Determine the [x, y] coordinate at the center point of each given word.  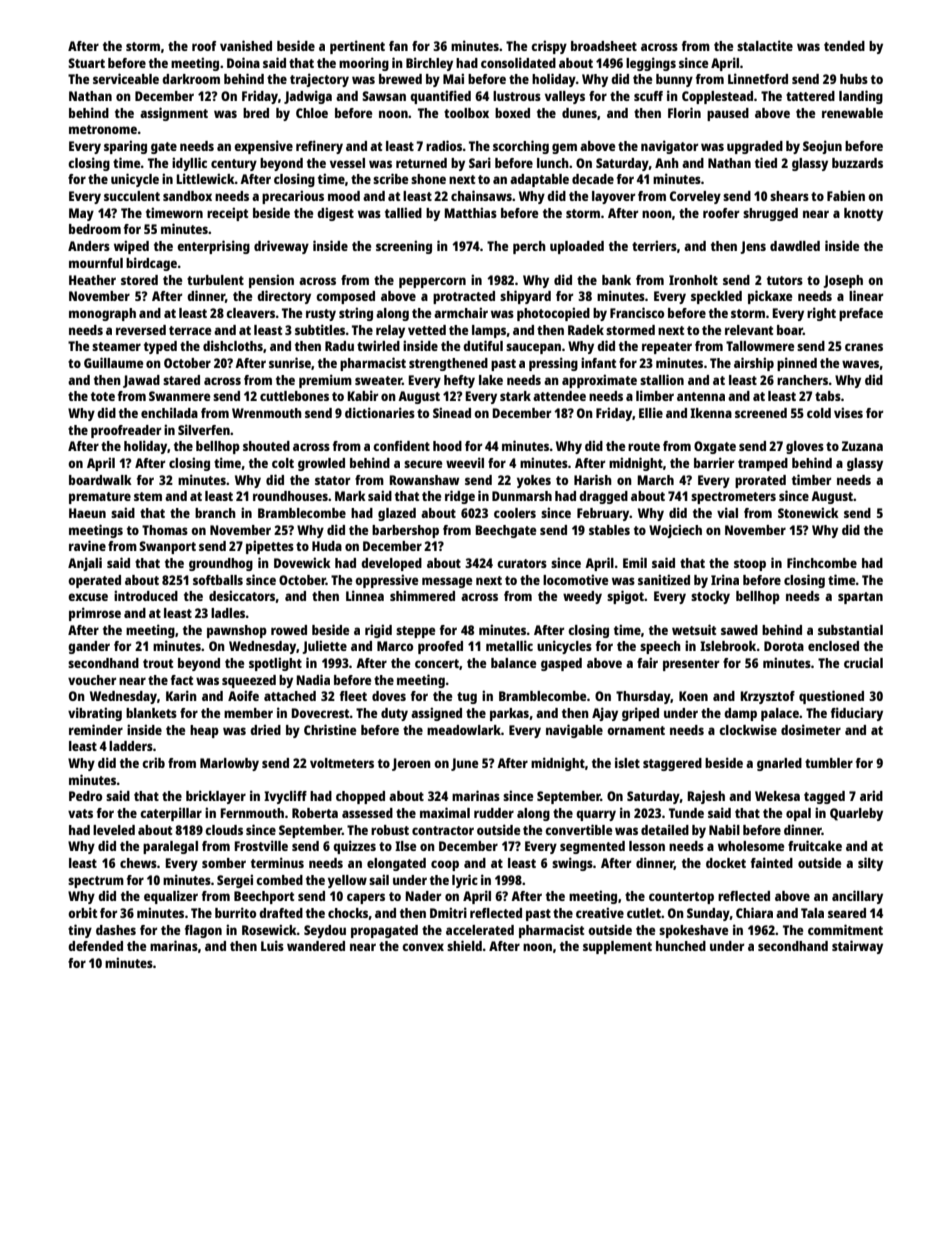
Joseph [843, 281]
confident [401, 445]
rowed [289, 630]
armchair [461, 312]
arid [871, 795]
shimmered [422, 595]
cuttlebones [294, 396]
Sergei [235, 881]
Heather [92, 280]
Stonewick [808, 512]
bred [256, 113]
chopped [360, 797]
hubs [854, 79]
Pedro [85, 796]
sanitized [664, 579]
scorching [521, 147]
